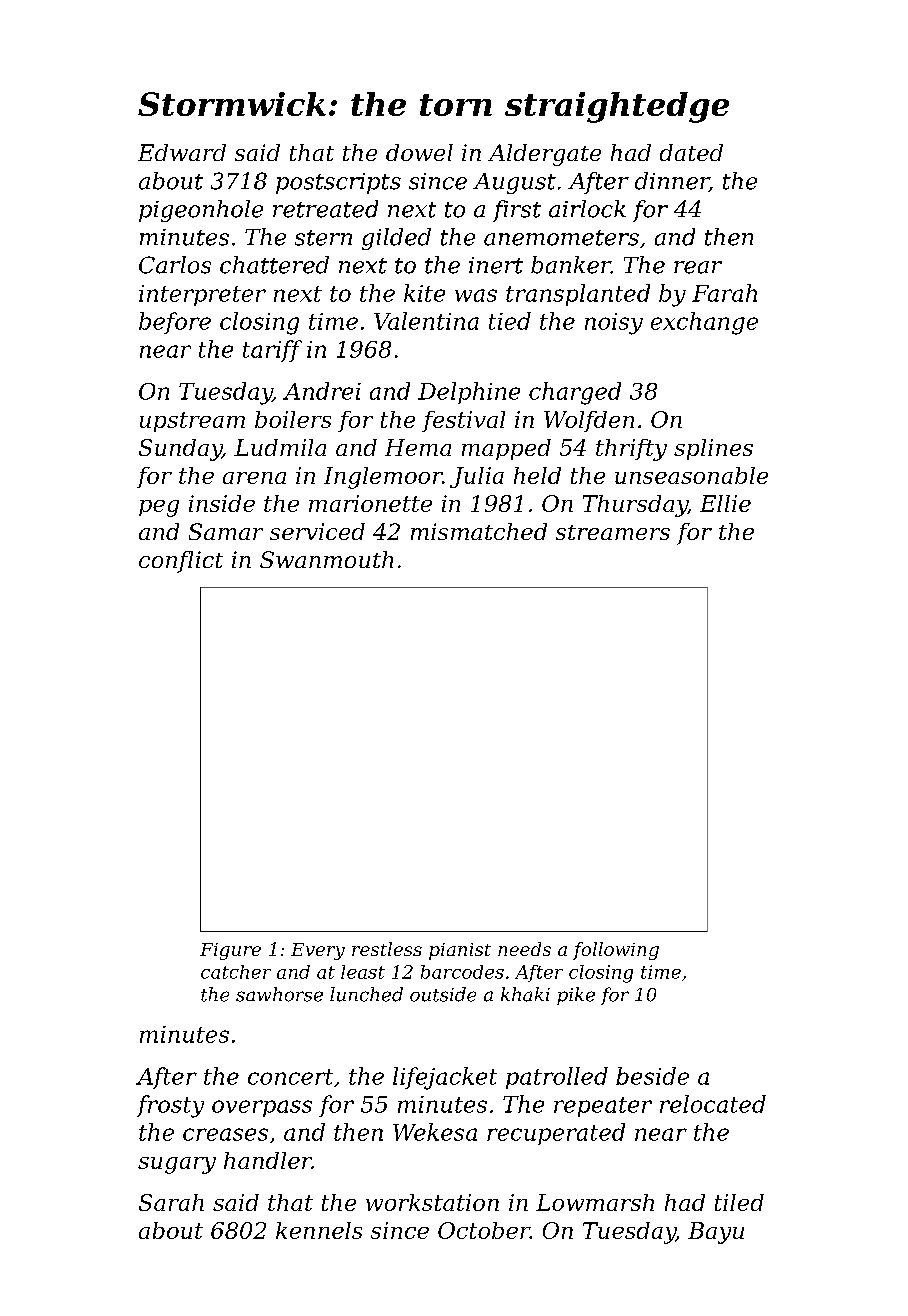 The width and height of the screenshot is (908, 1316). Describe the element at coordinates (544, 155) in the screenshot. I see `Aldergate` at that location.
